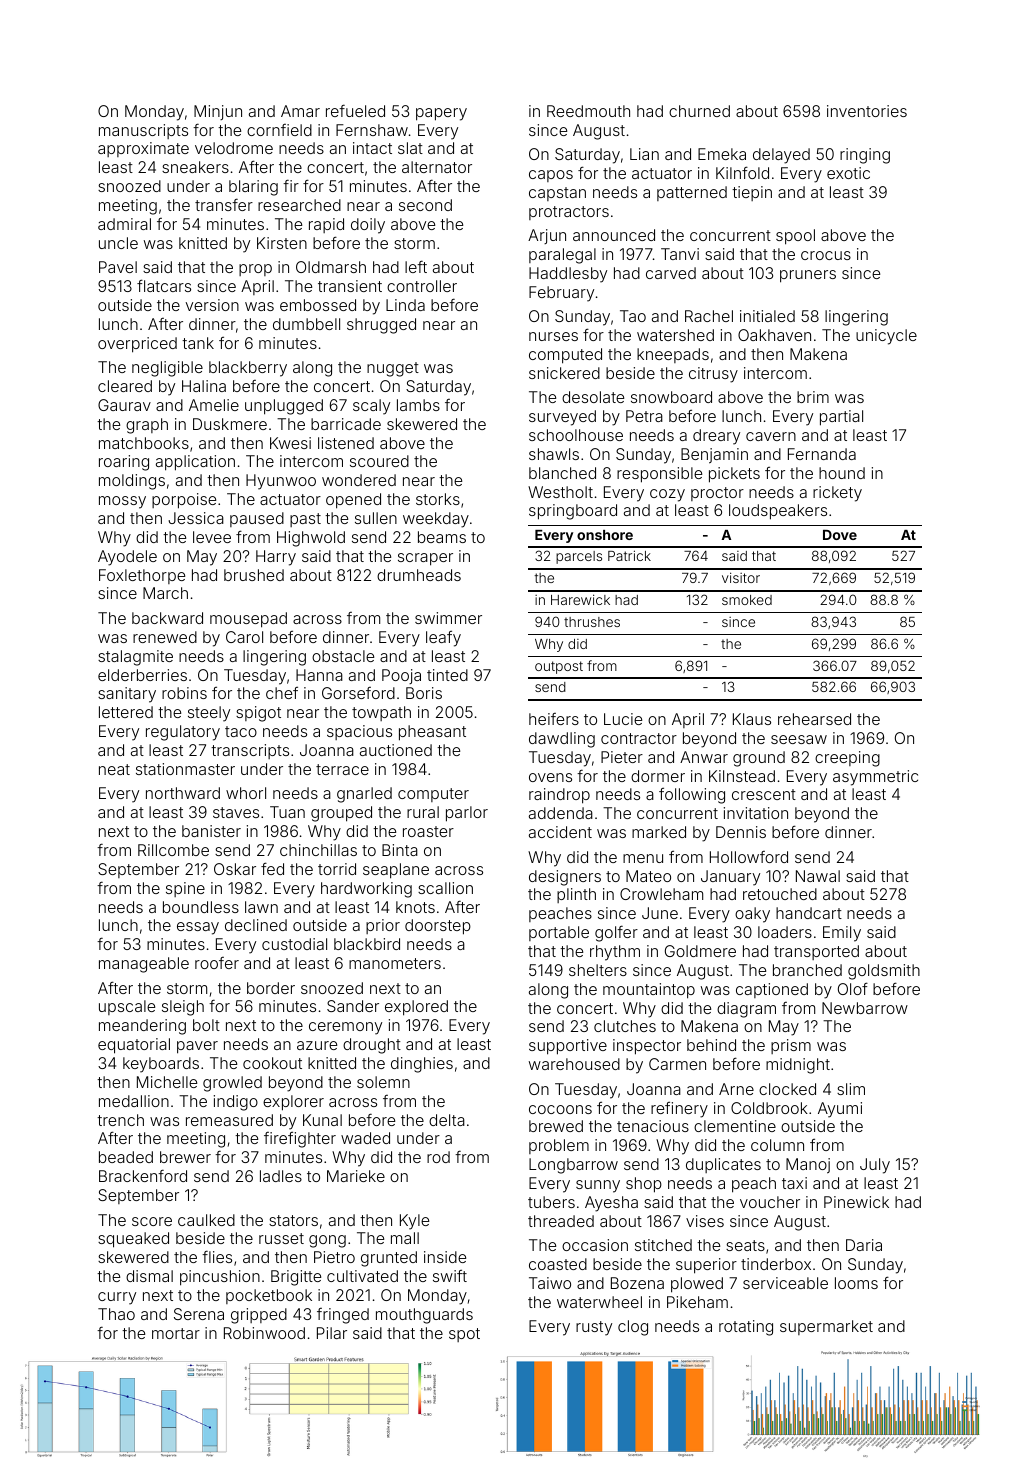 Image resolution: width=1020 pixels, height=1477 pixels. I want to click on spot, so click(464, 1335).
